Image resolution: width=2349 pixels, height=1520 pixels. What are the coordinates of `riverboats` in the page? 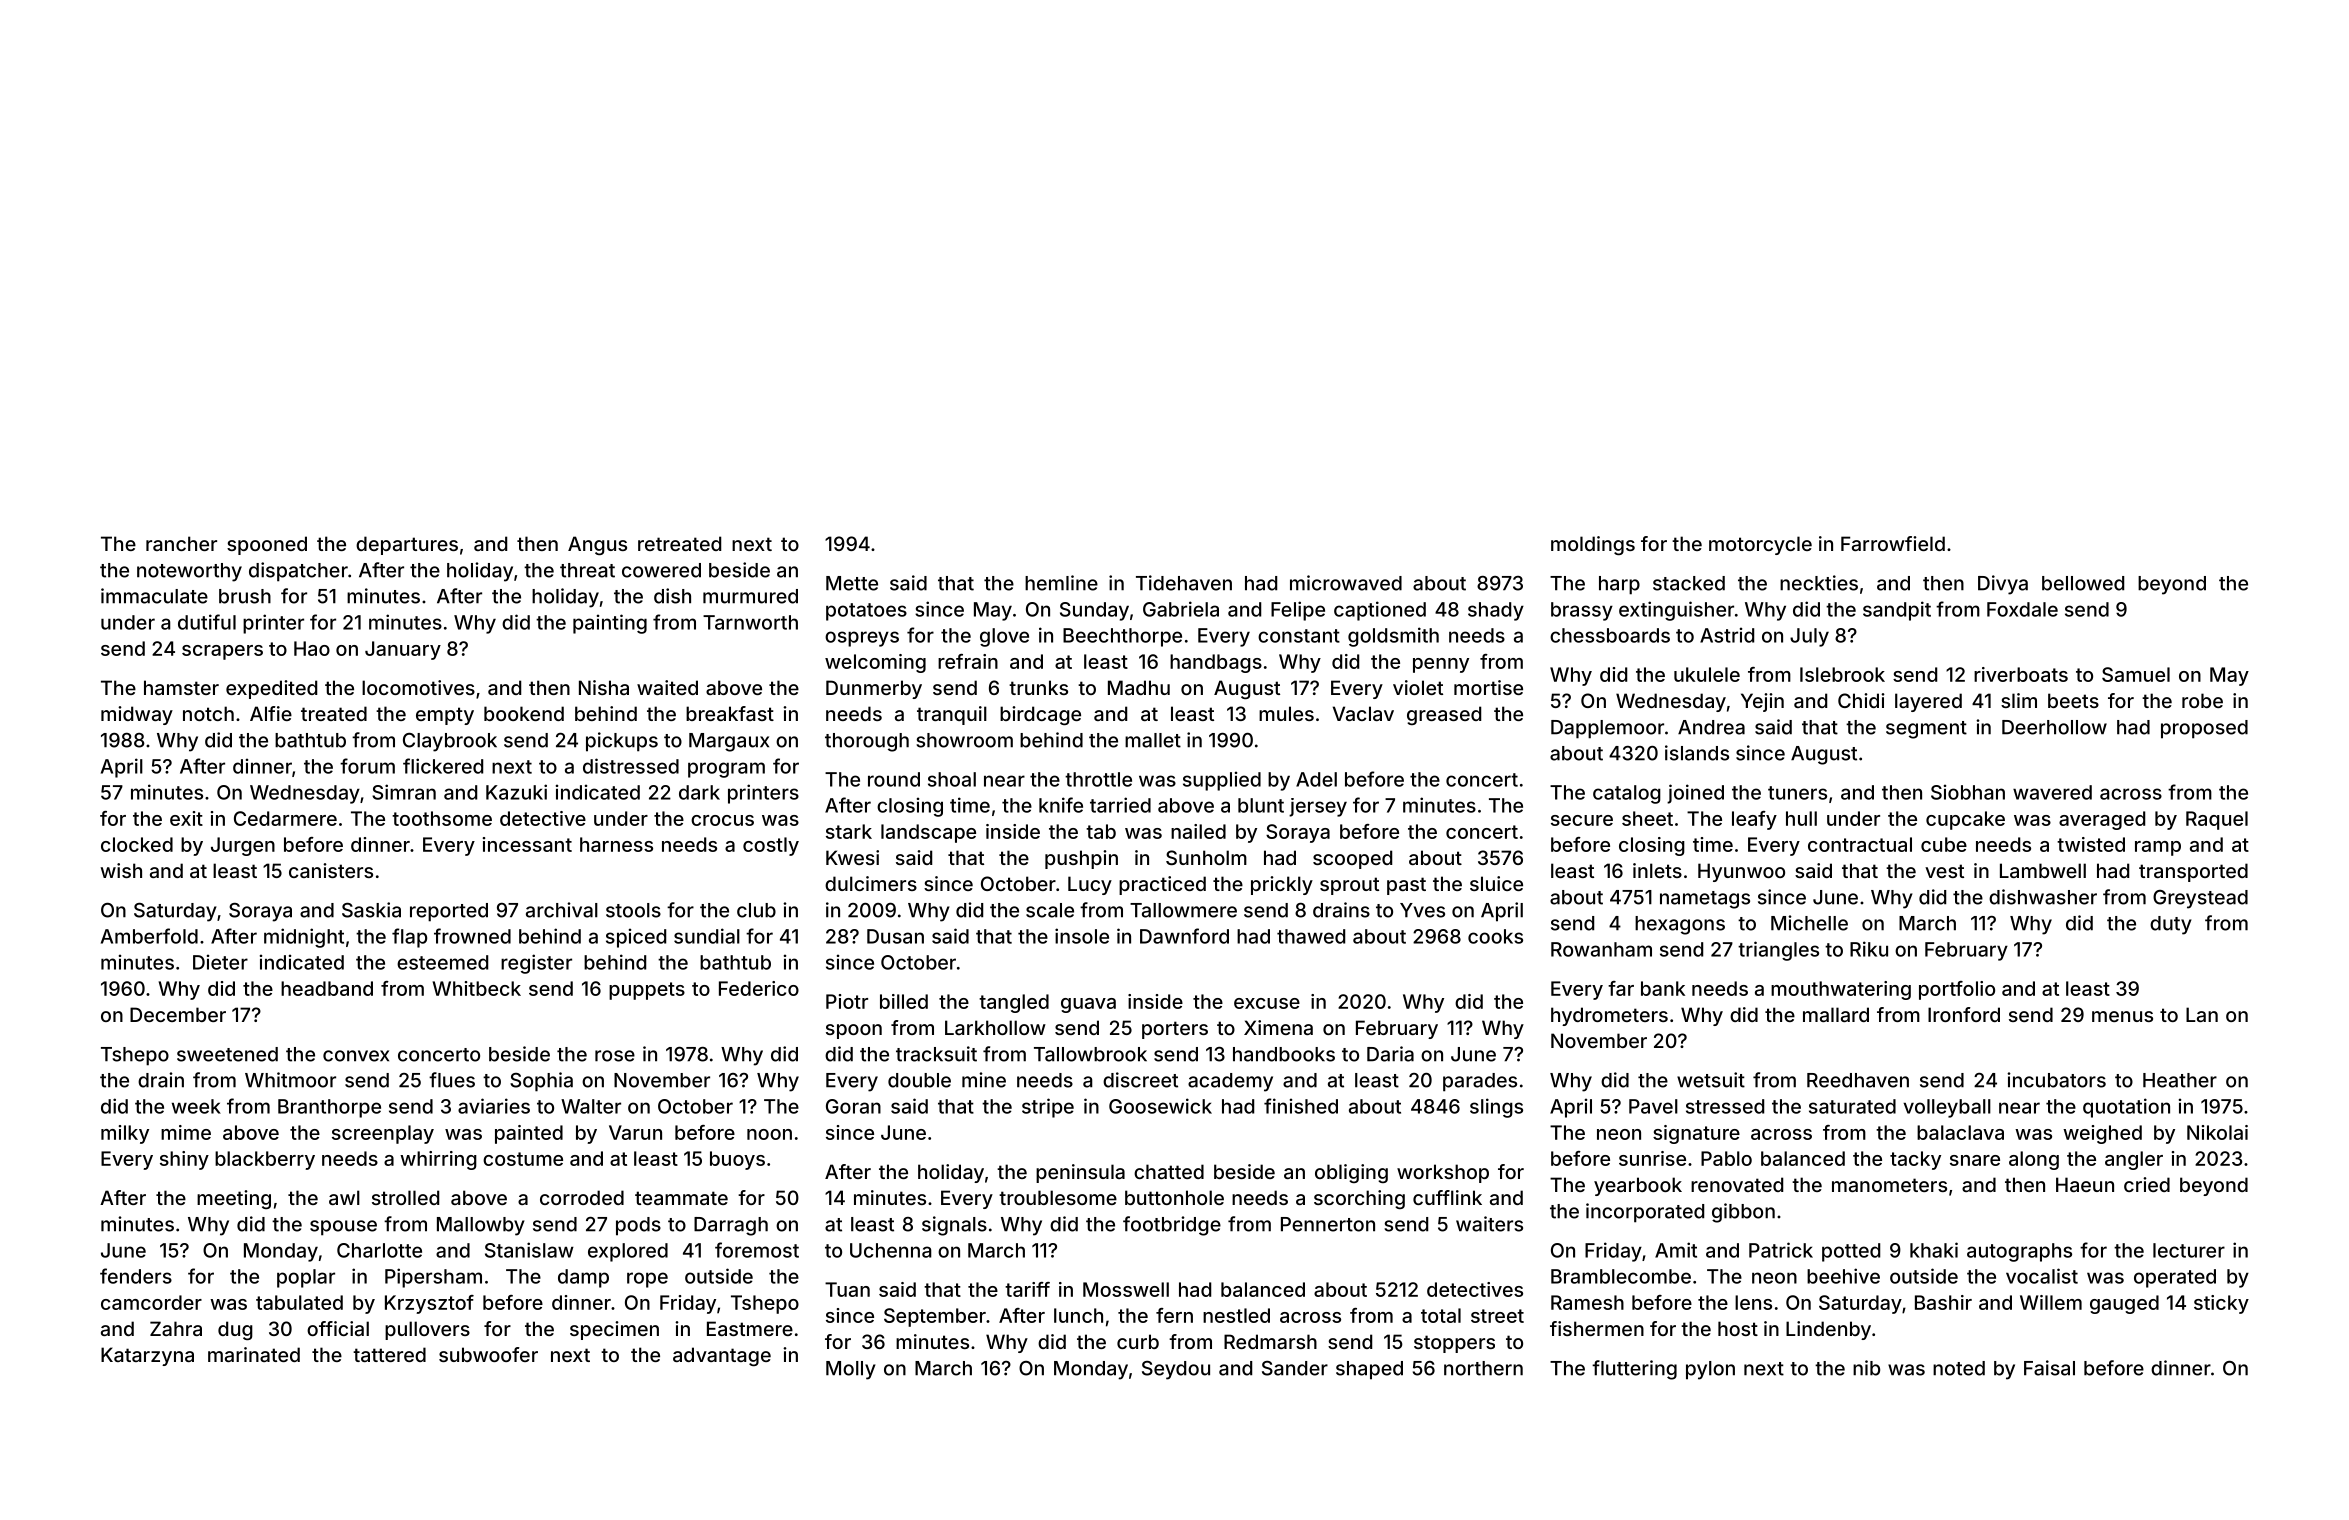 It's located at (2021, 674).
